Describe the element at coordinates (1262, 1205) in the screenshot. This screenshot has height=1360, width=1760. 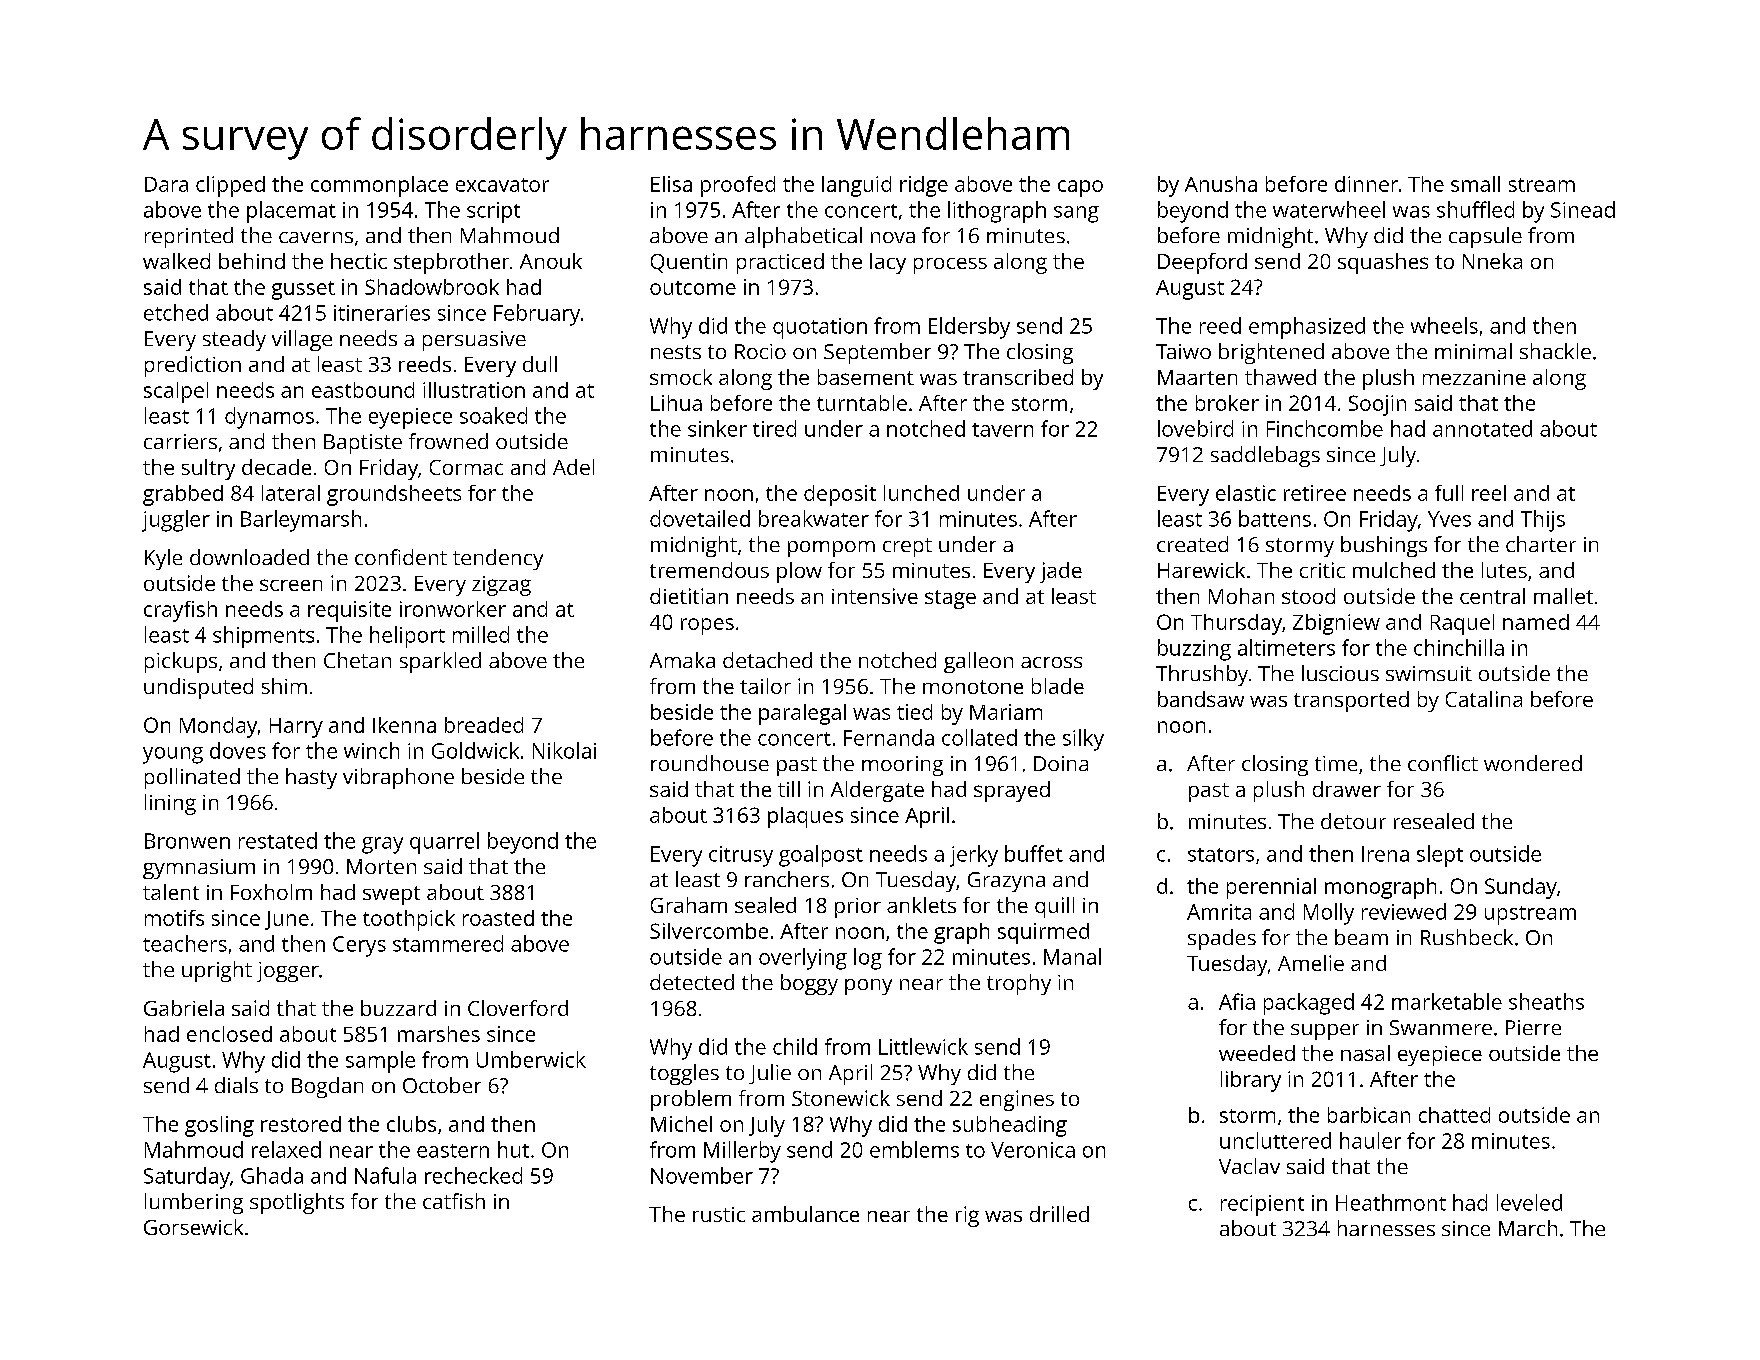
I see `recipient` at that location.
